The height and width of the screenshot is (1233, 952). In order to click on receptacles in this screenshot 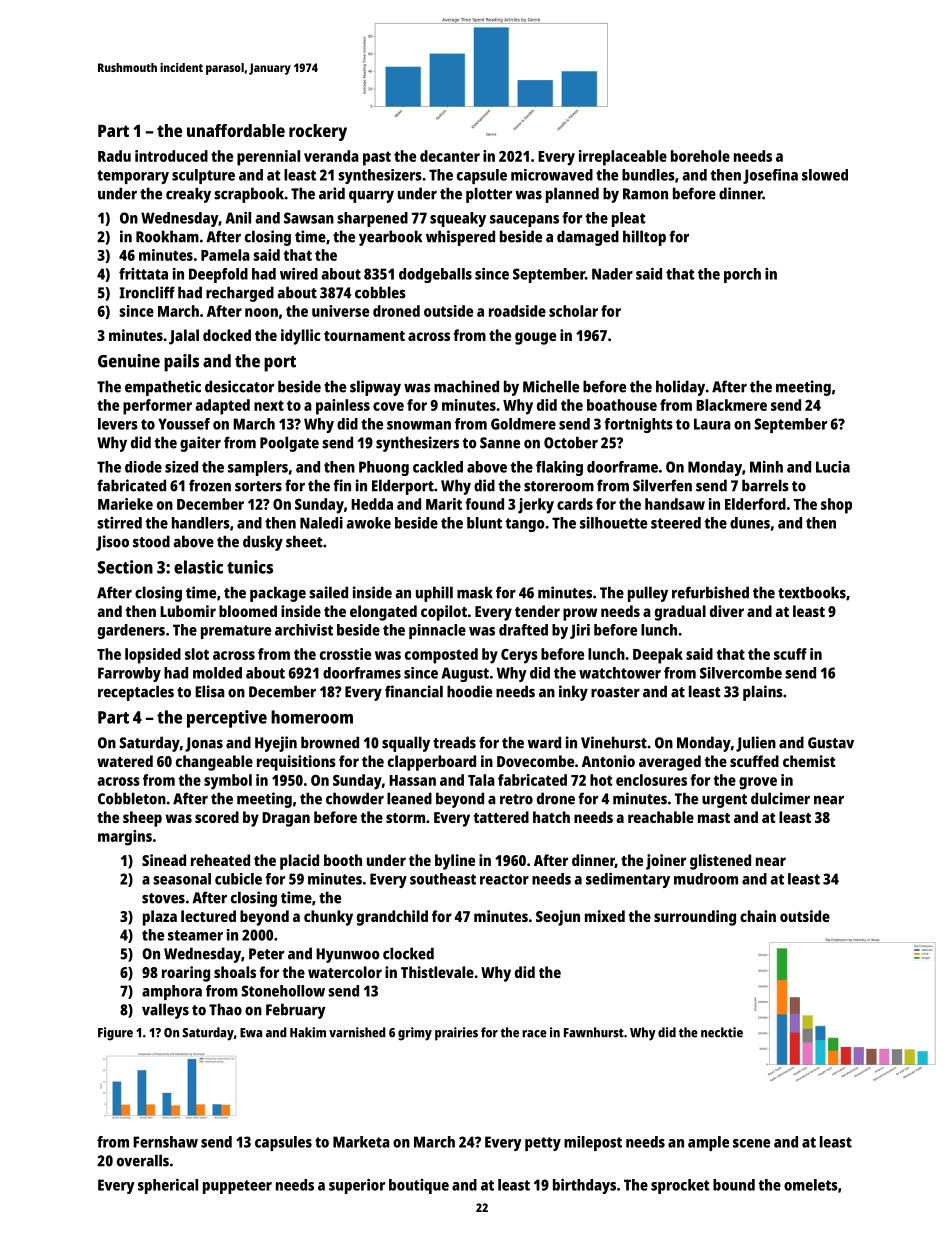, I will do `click(136, 693)`.
